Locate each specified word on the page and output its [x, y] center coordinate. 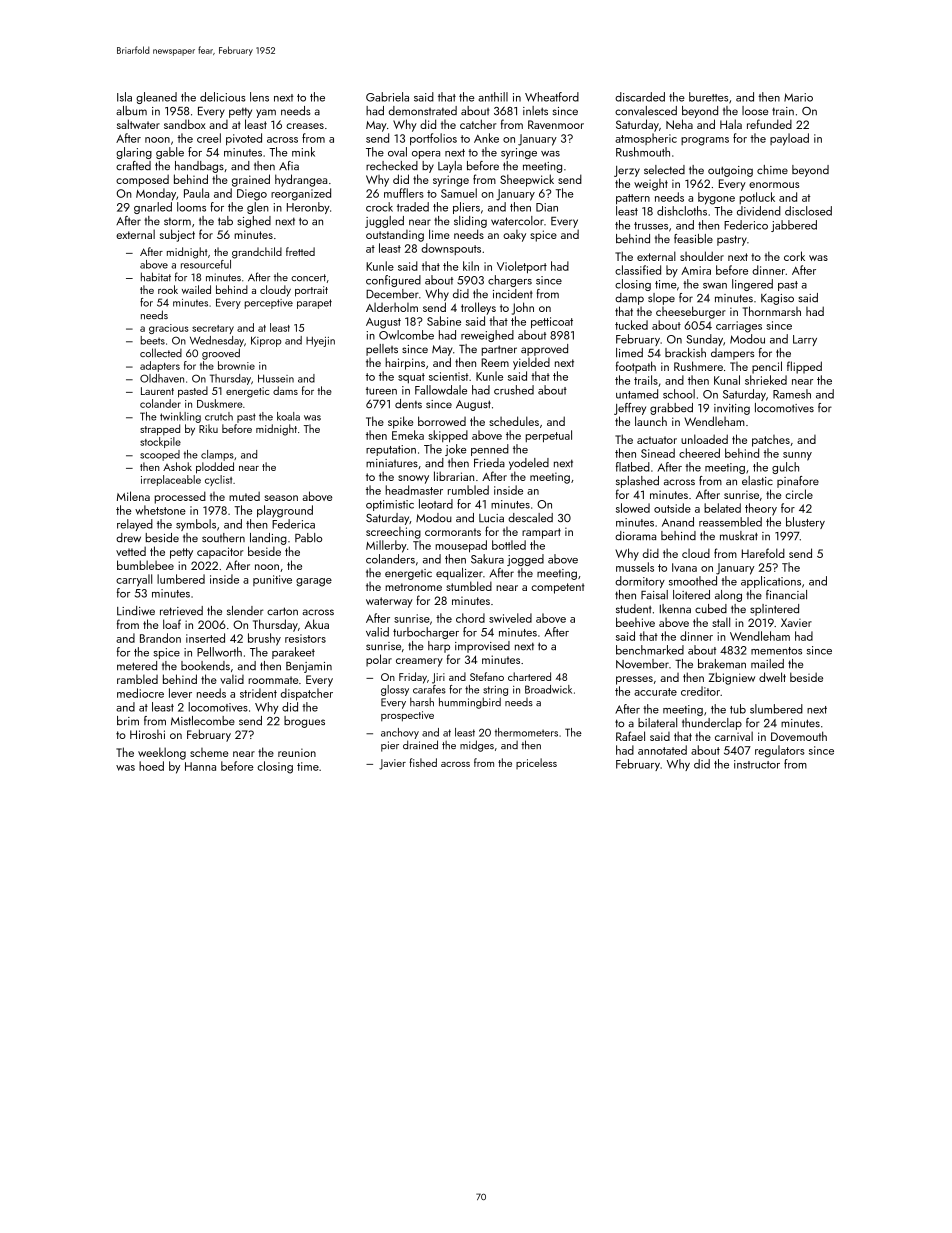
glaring [134, 153]
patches [771, 441]
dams [285, 390]
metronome [413, 587]
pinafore [798, 482]
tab [225, 220]
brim [128, 720]
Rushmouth [643, 152]
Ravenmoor [556, 124]
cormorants [453, 532]
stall [721, 622]
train [783, 111]
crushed [514, 390]
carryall [134, 580]
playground [285, 511]
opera [426, 155]
